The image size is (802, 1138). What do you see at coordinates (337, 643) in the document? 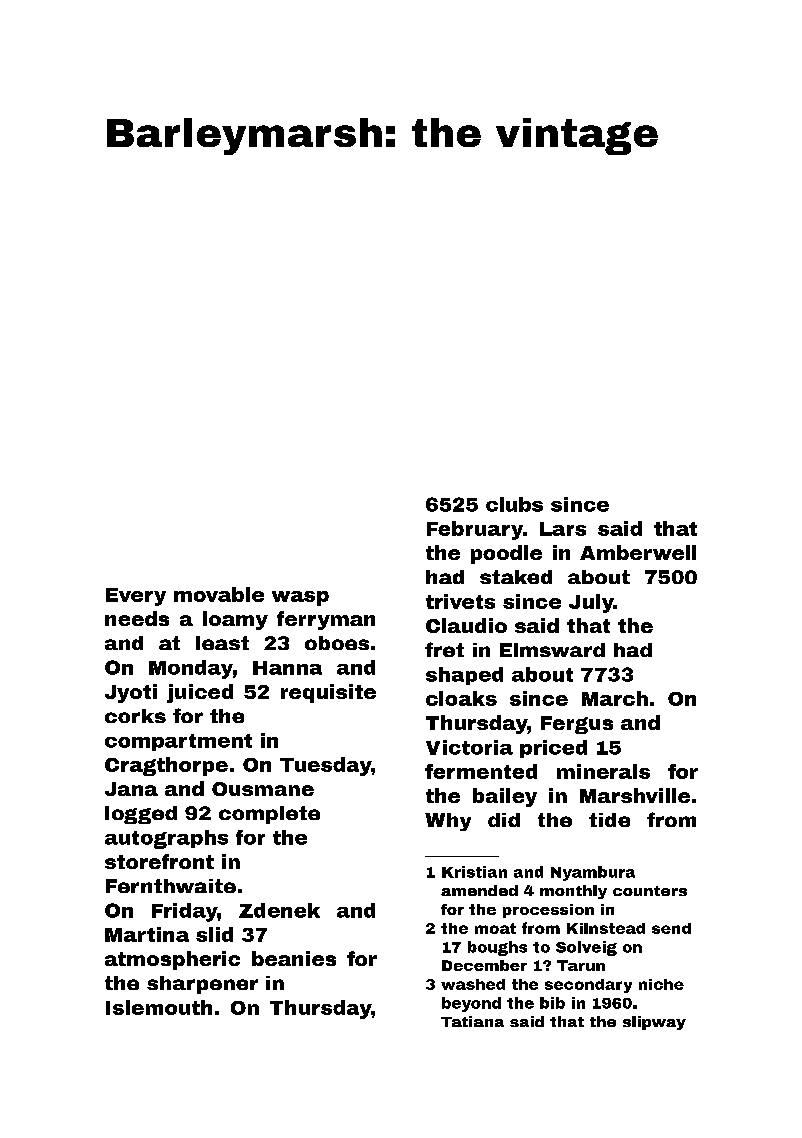
I see `oboes` at bounding box center [337, 643].
